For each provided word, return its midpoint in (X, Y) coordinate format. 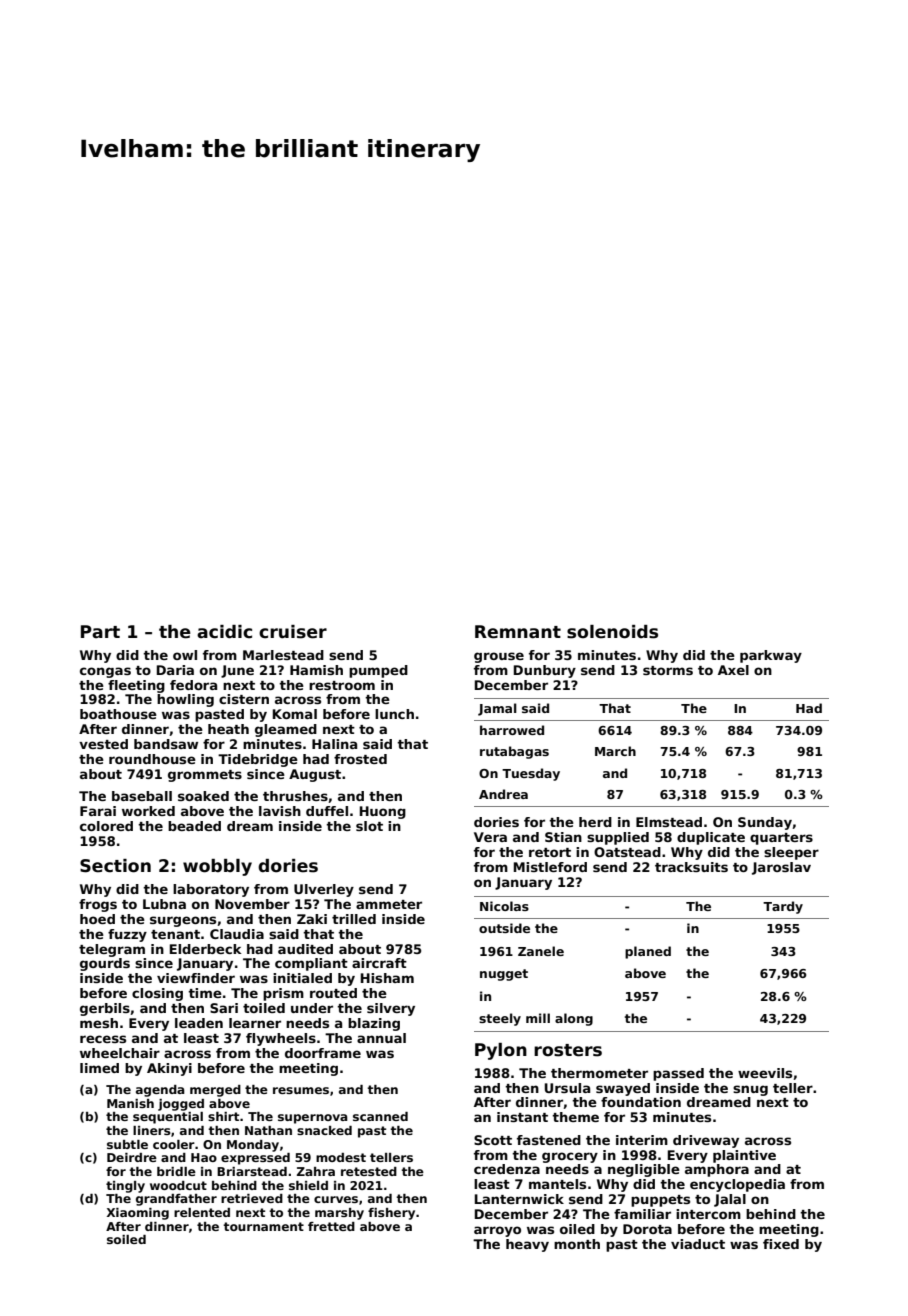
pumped (378, 671)
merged (215, 1091)
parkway (771, 656)
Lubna (164, 904)
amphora (717, 1170)
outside (504, 928)
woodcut (178, 1185)
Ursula (567, 1088)
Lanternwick (519, 1199)
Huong (383, 812)
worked (148, 811)
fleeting (136, 686)
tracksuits (691, 867)
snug (750, 1090)
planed (648, 952)
